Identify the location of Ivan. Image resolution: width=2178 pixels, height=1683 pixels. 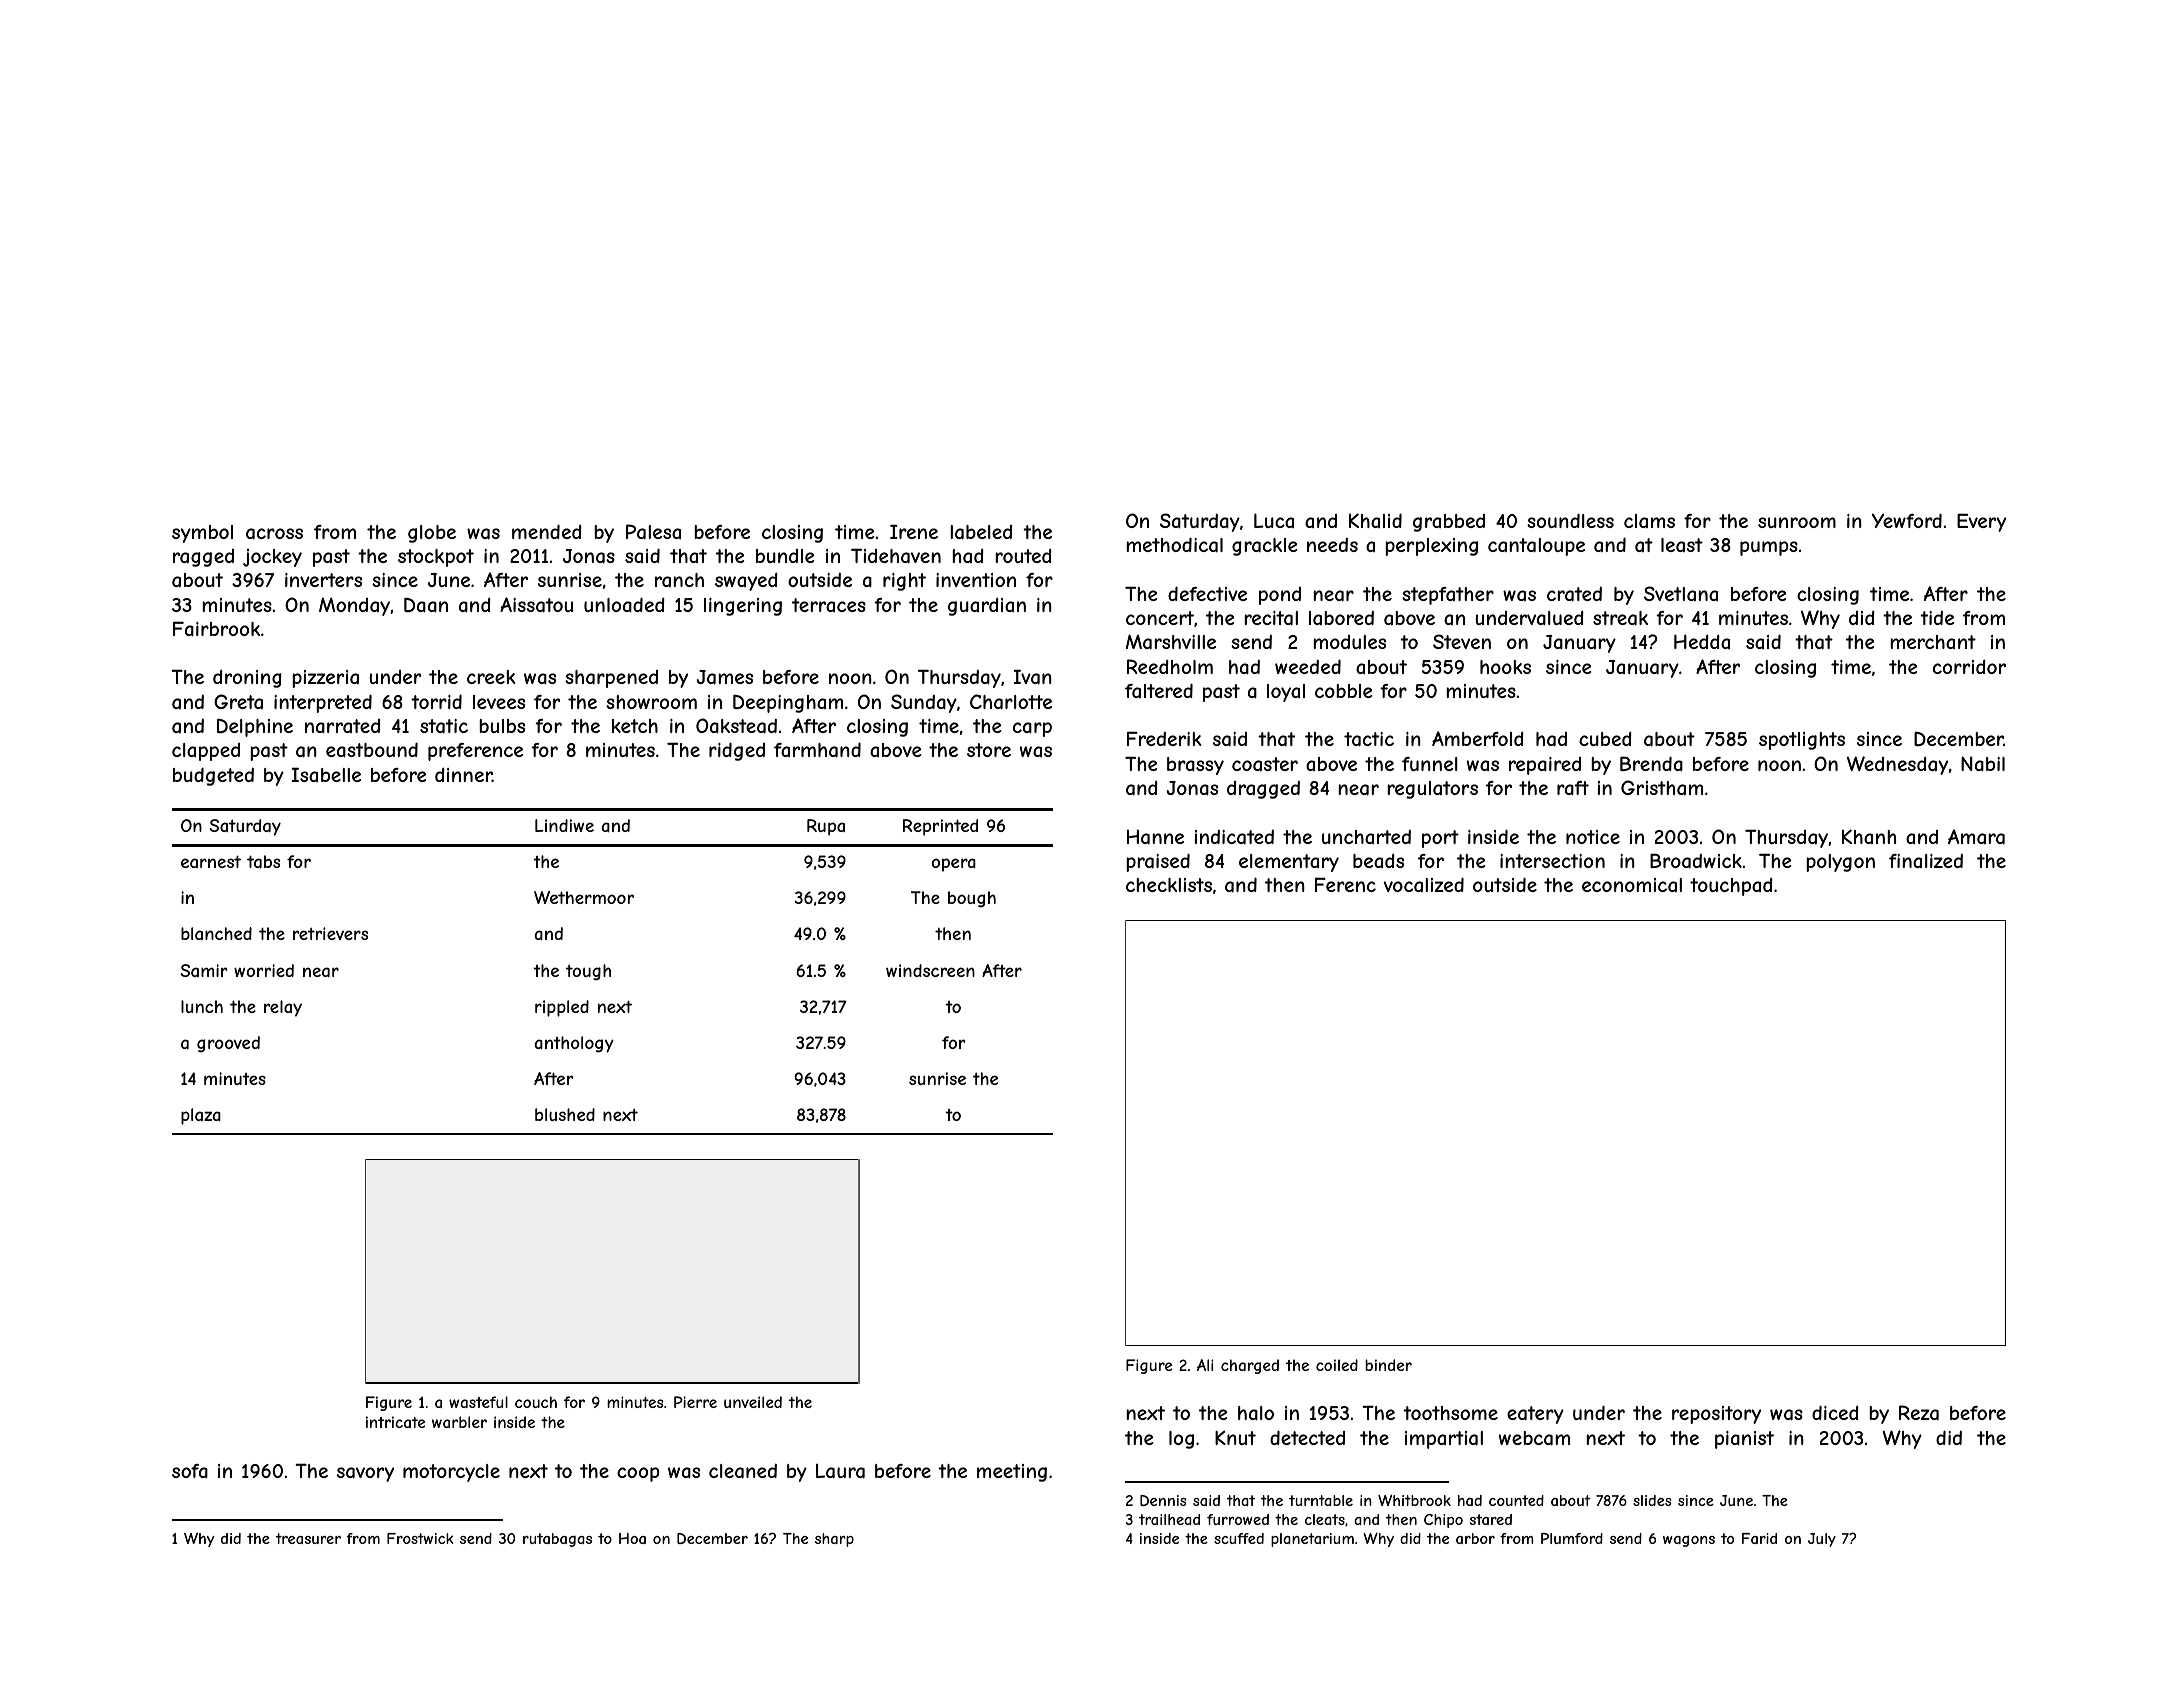
(1033, 677).
